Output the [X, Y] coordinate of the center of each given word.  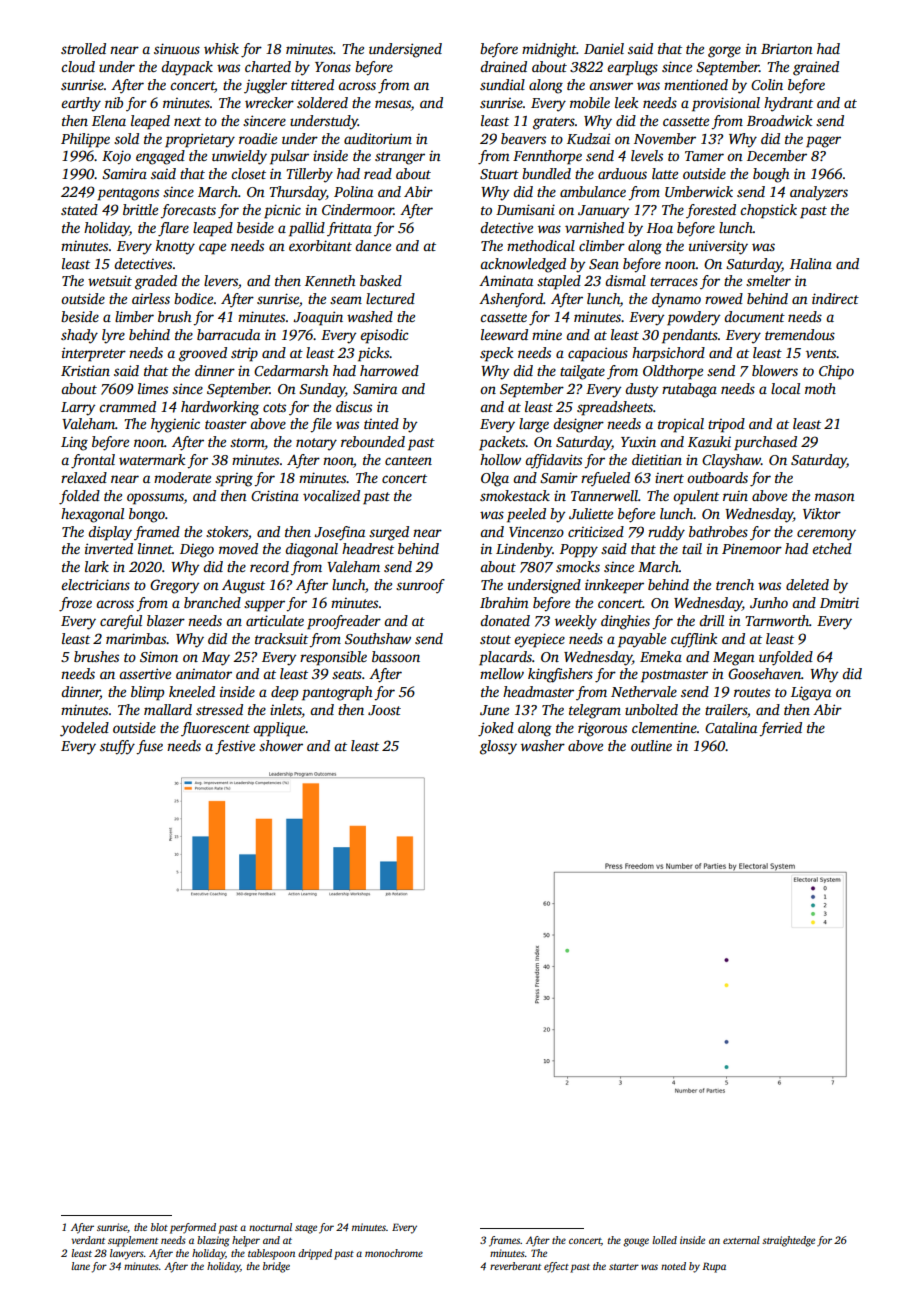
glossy [498, 747]
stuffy [117, 747]
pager [823, 142]
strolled [83, 48]
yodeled [84, 729]
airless [151, 298]
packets [502, 443]
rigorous [602, 729]
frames [504, 1241]
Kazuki [709, 441]
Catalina [731, 727]
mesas [393, 105]
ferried [780, 729]
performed [193, 1228]
